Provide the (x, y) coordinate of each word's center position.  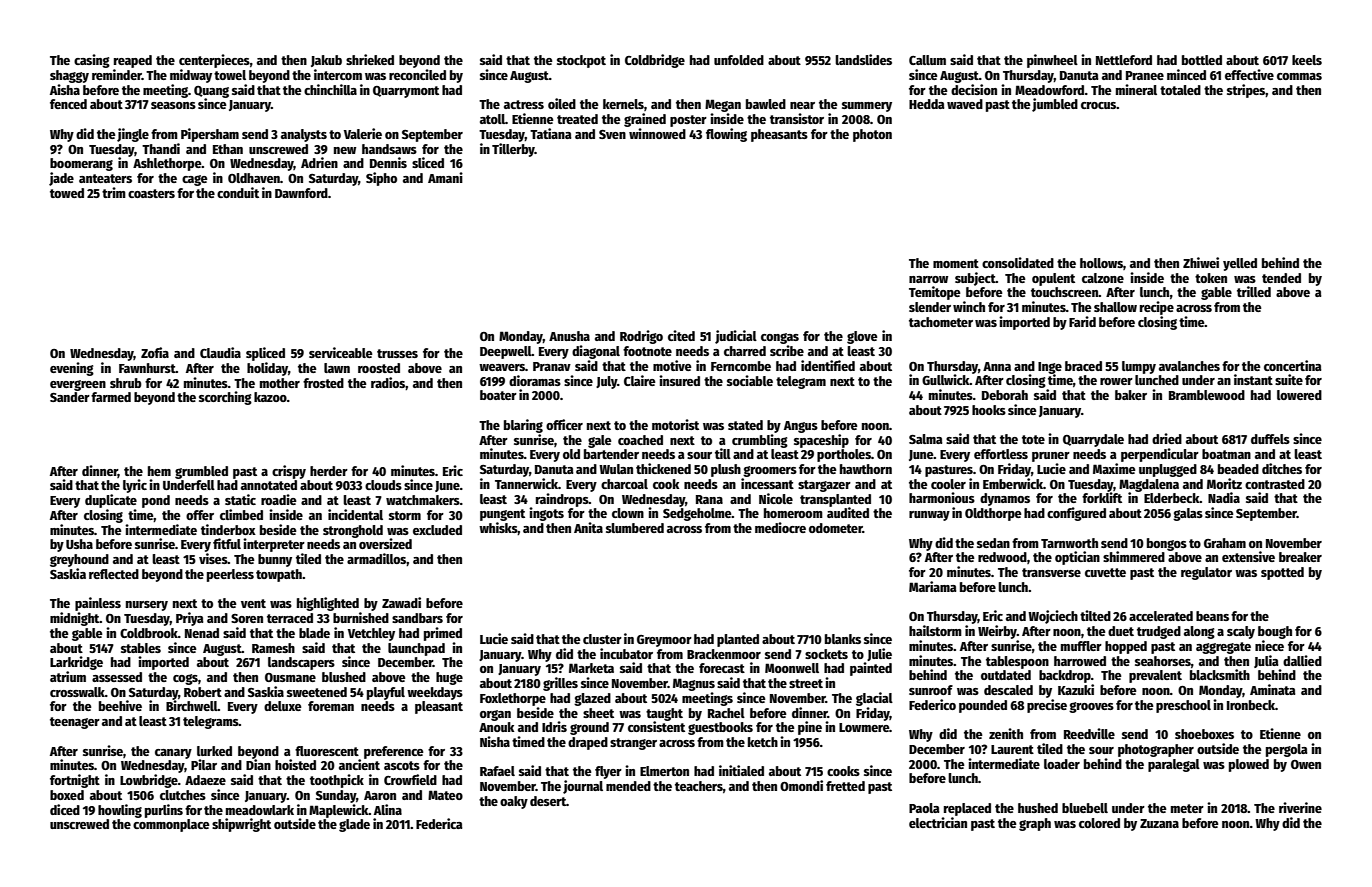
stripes (1246, 91)
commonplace (171, 825)
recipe (1157, 308)
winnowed (657, 133)
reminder (117, 74)
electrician (938, 822)
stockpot (581, 61)
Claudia (220, 352)
